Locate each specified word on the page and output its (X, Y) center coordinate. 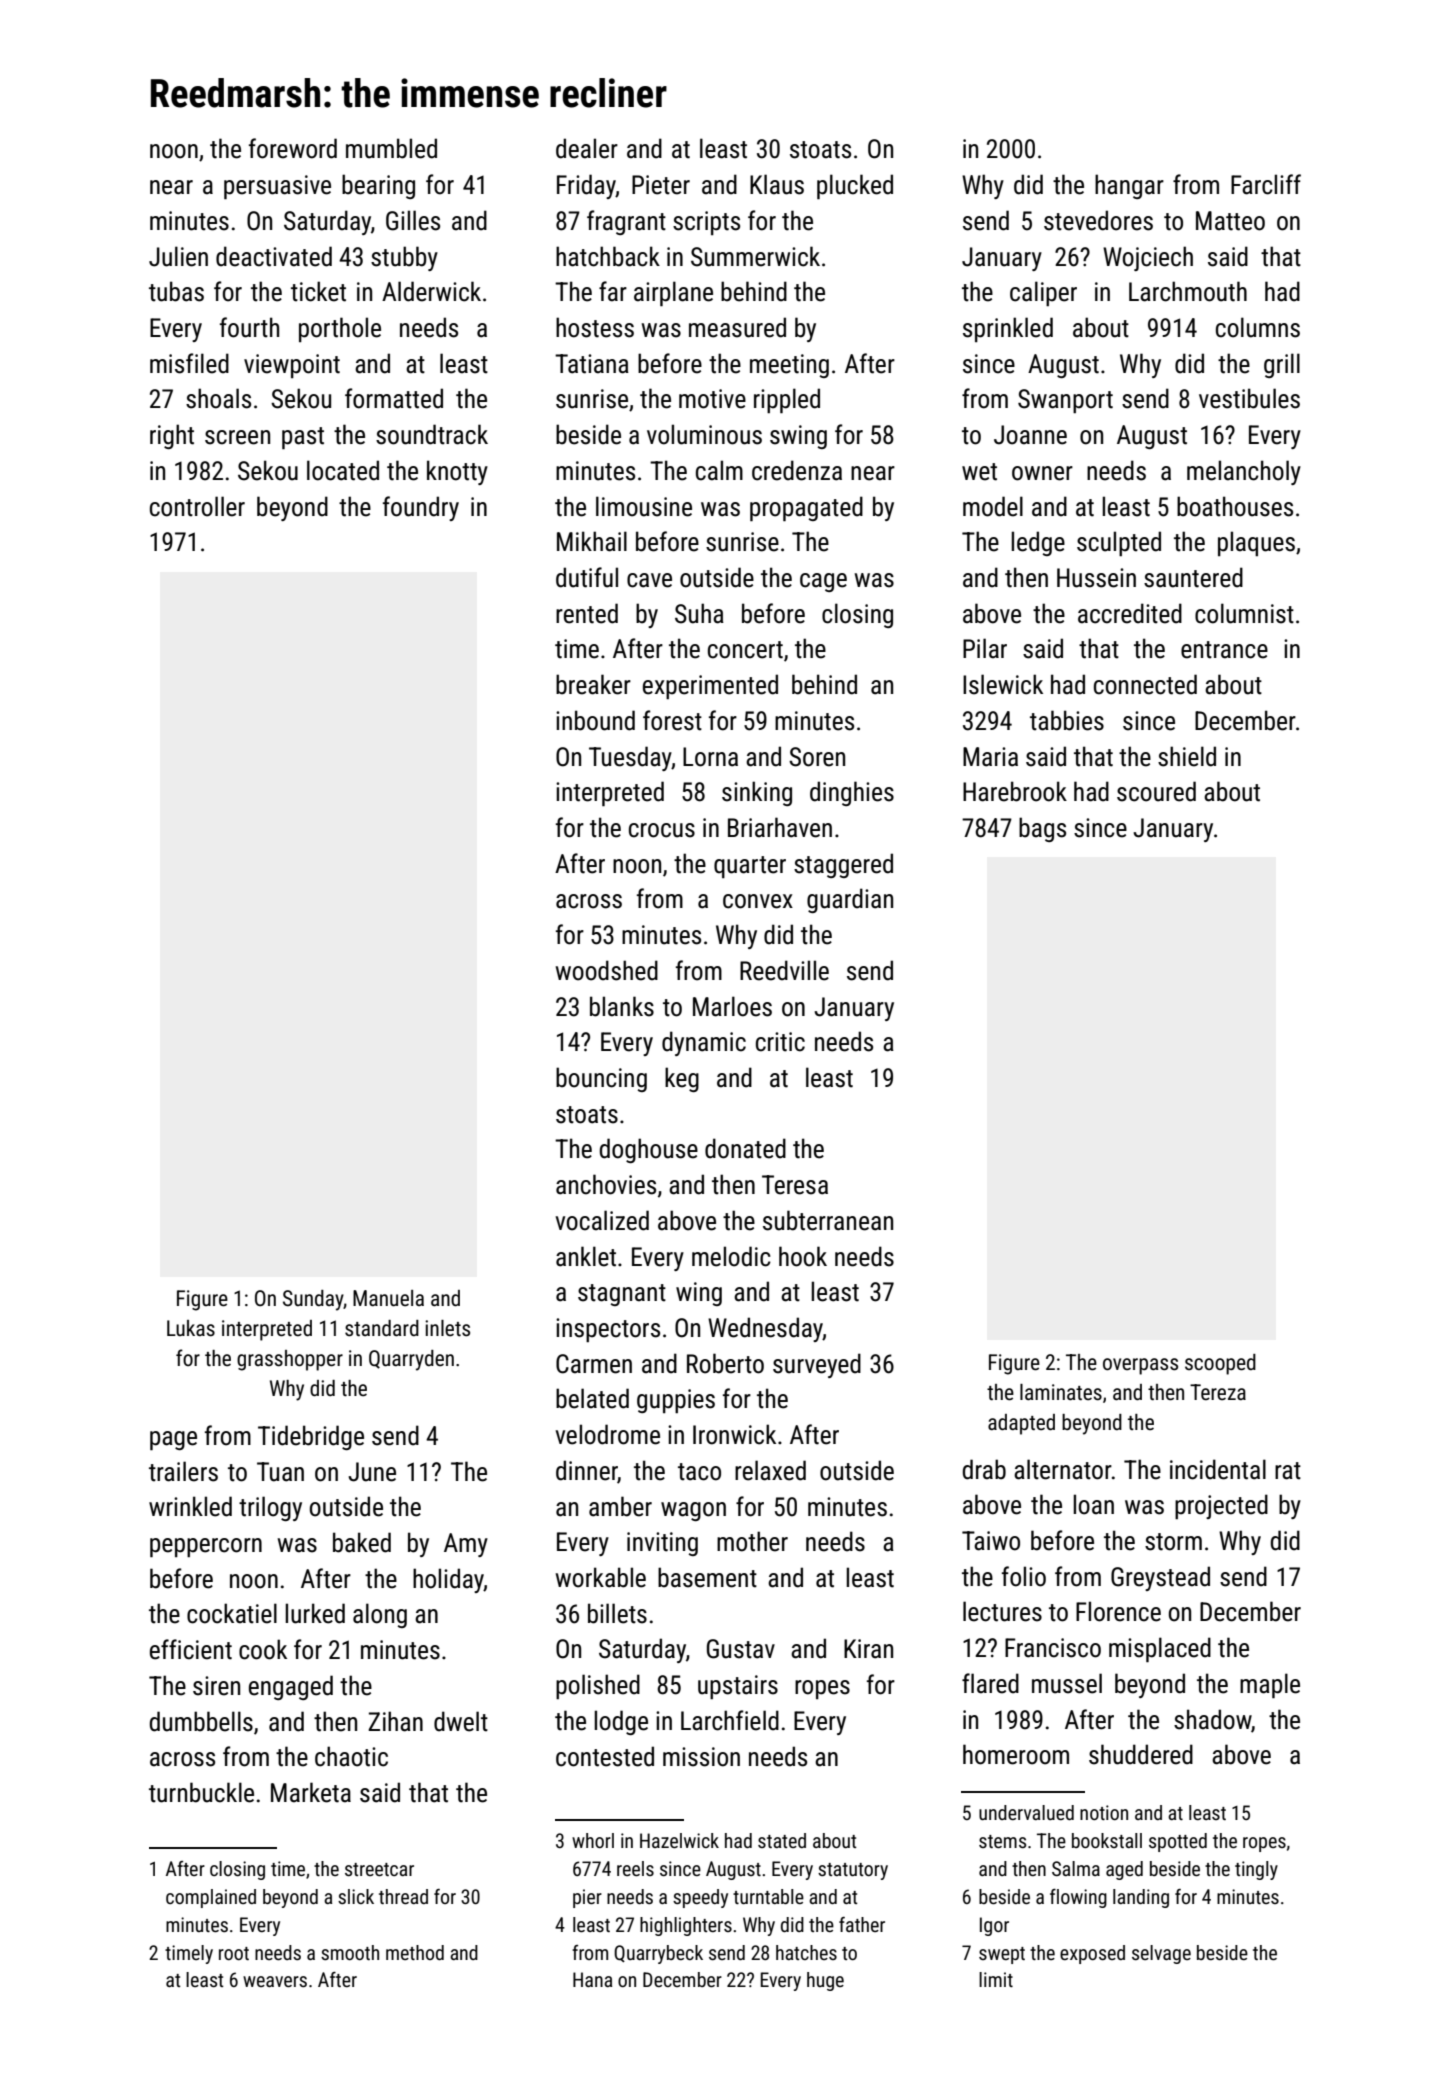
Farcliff (1266, 184)
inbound (595, 720)
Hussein (1096, 578)
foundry (421, 508)
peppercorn (206, 1547)
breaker (593, 684)
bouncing (601, 1079)
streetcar (379, 1869)
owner (1042, 473)
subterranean (828, 1220)
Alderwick (431, 291)
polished (598, 1686)
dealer (587, 148)
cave (649, 580)
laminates (1061, 1392)
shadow (1212, 1719)
